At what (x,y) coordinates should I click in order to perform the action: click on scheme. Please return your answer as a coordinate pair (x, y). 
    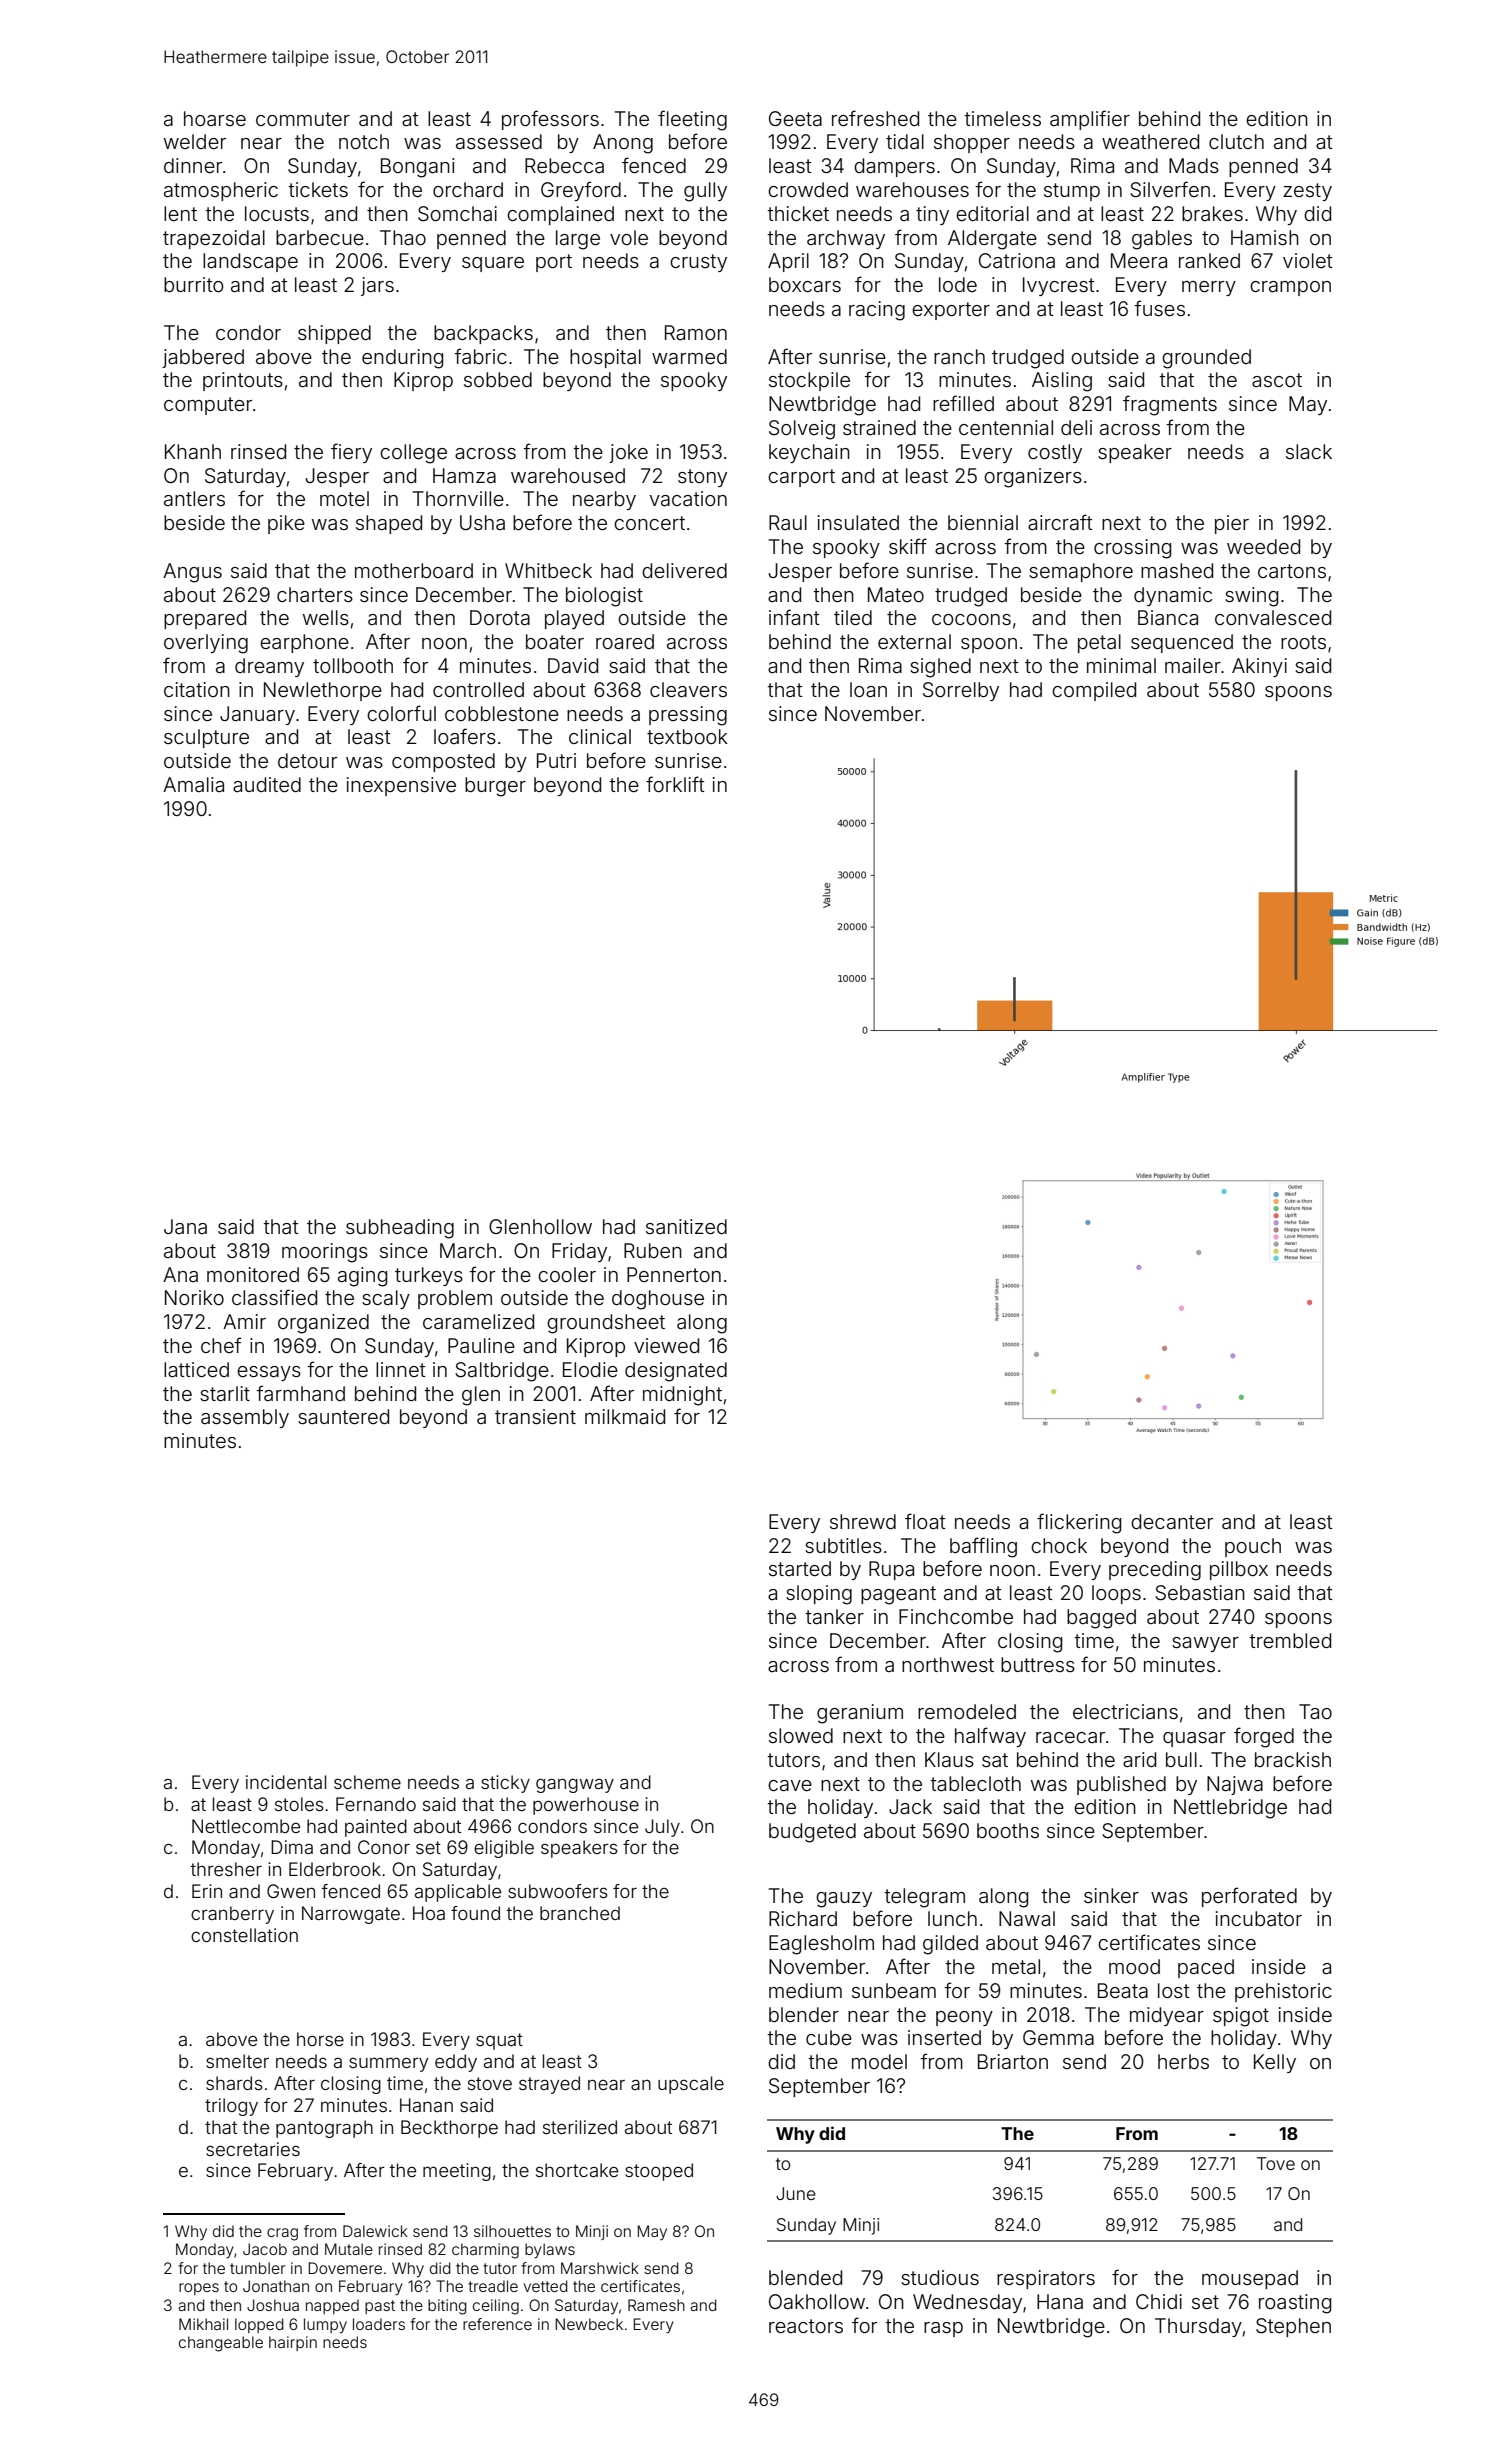
    Looking at the image, I should click on (367, 1782).
